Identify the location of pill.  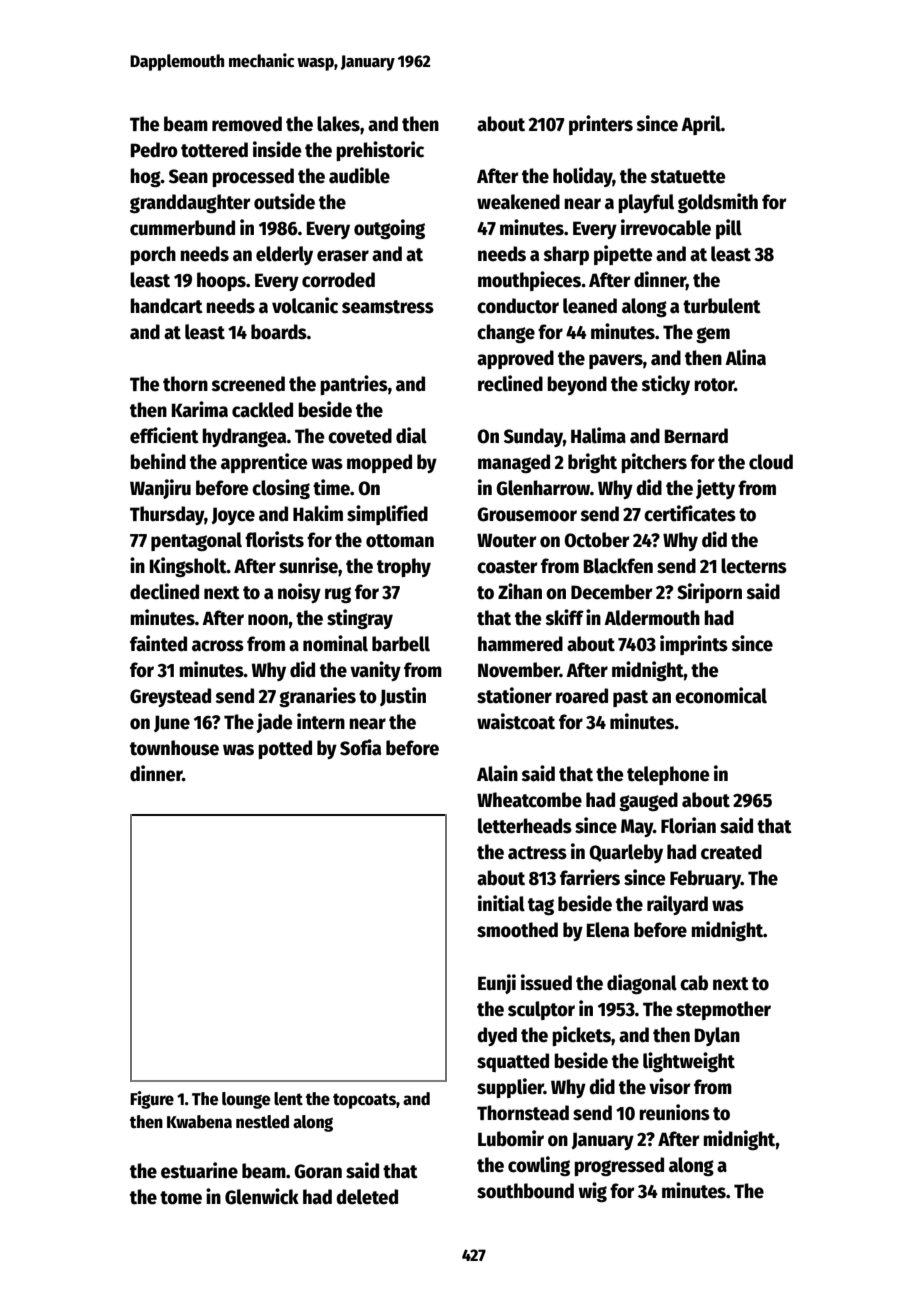
(729, 229).
